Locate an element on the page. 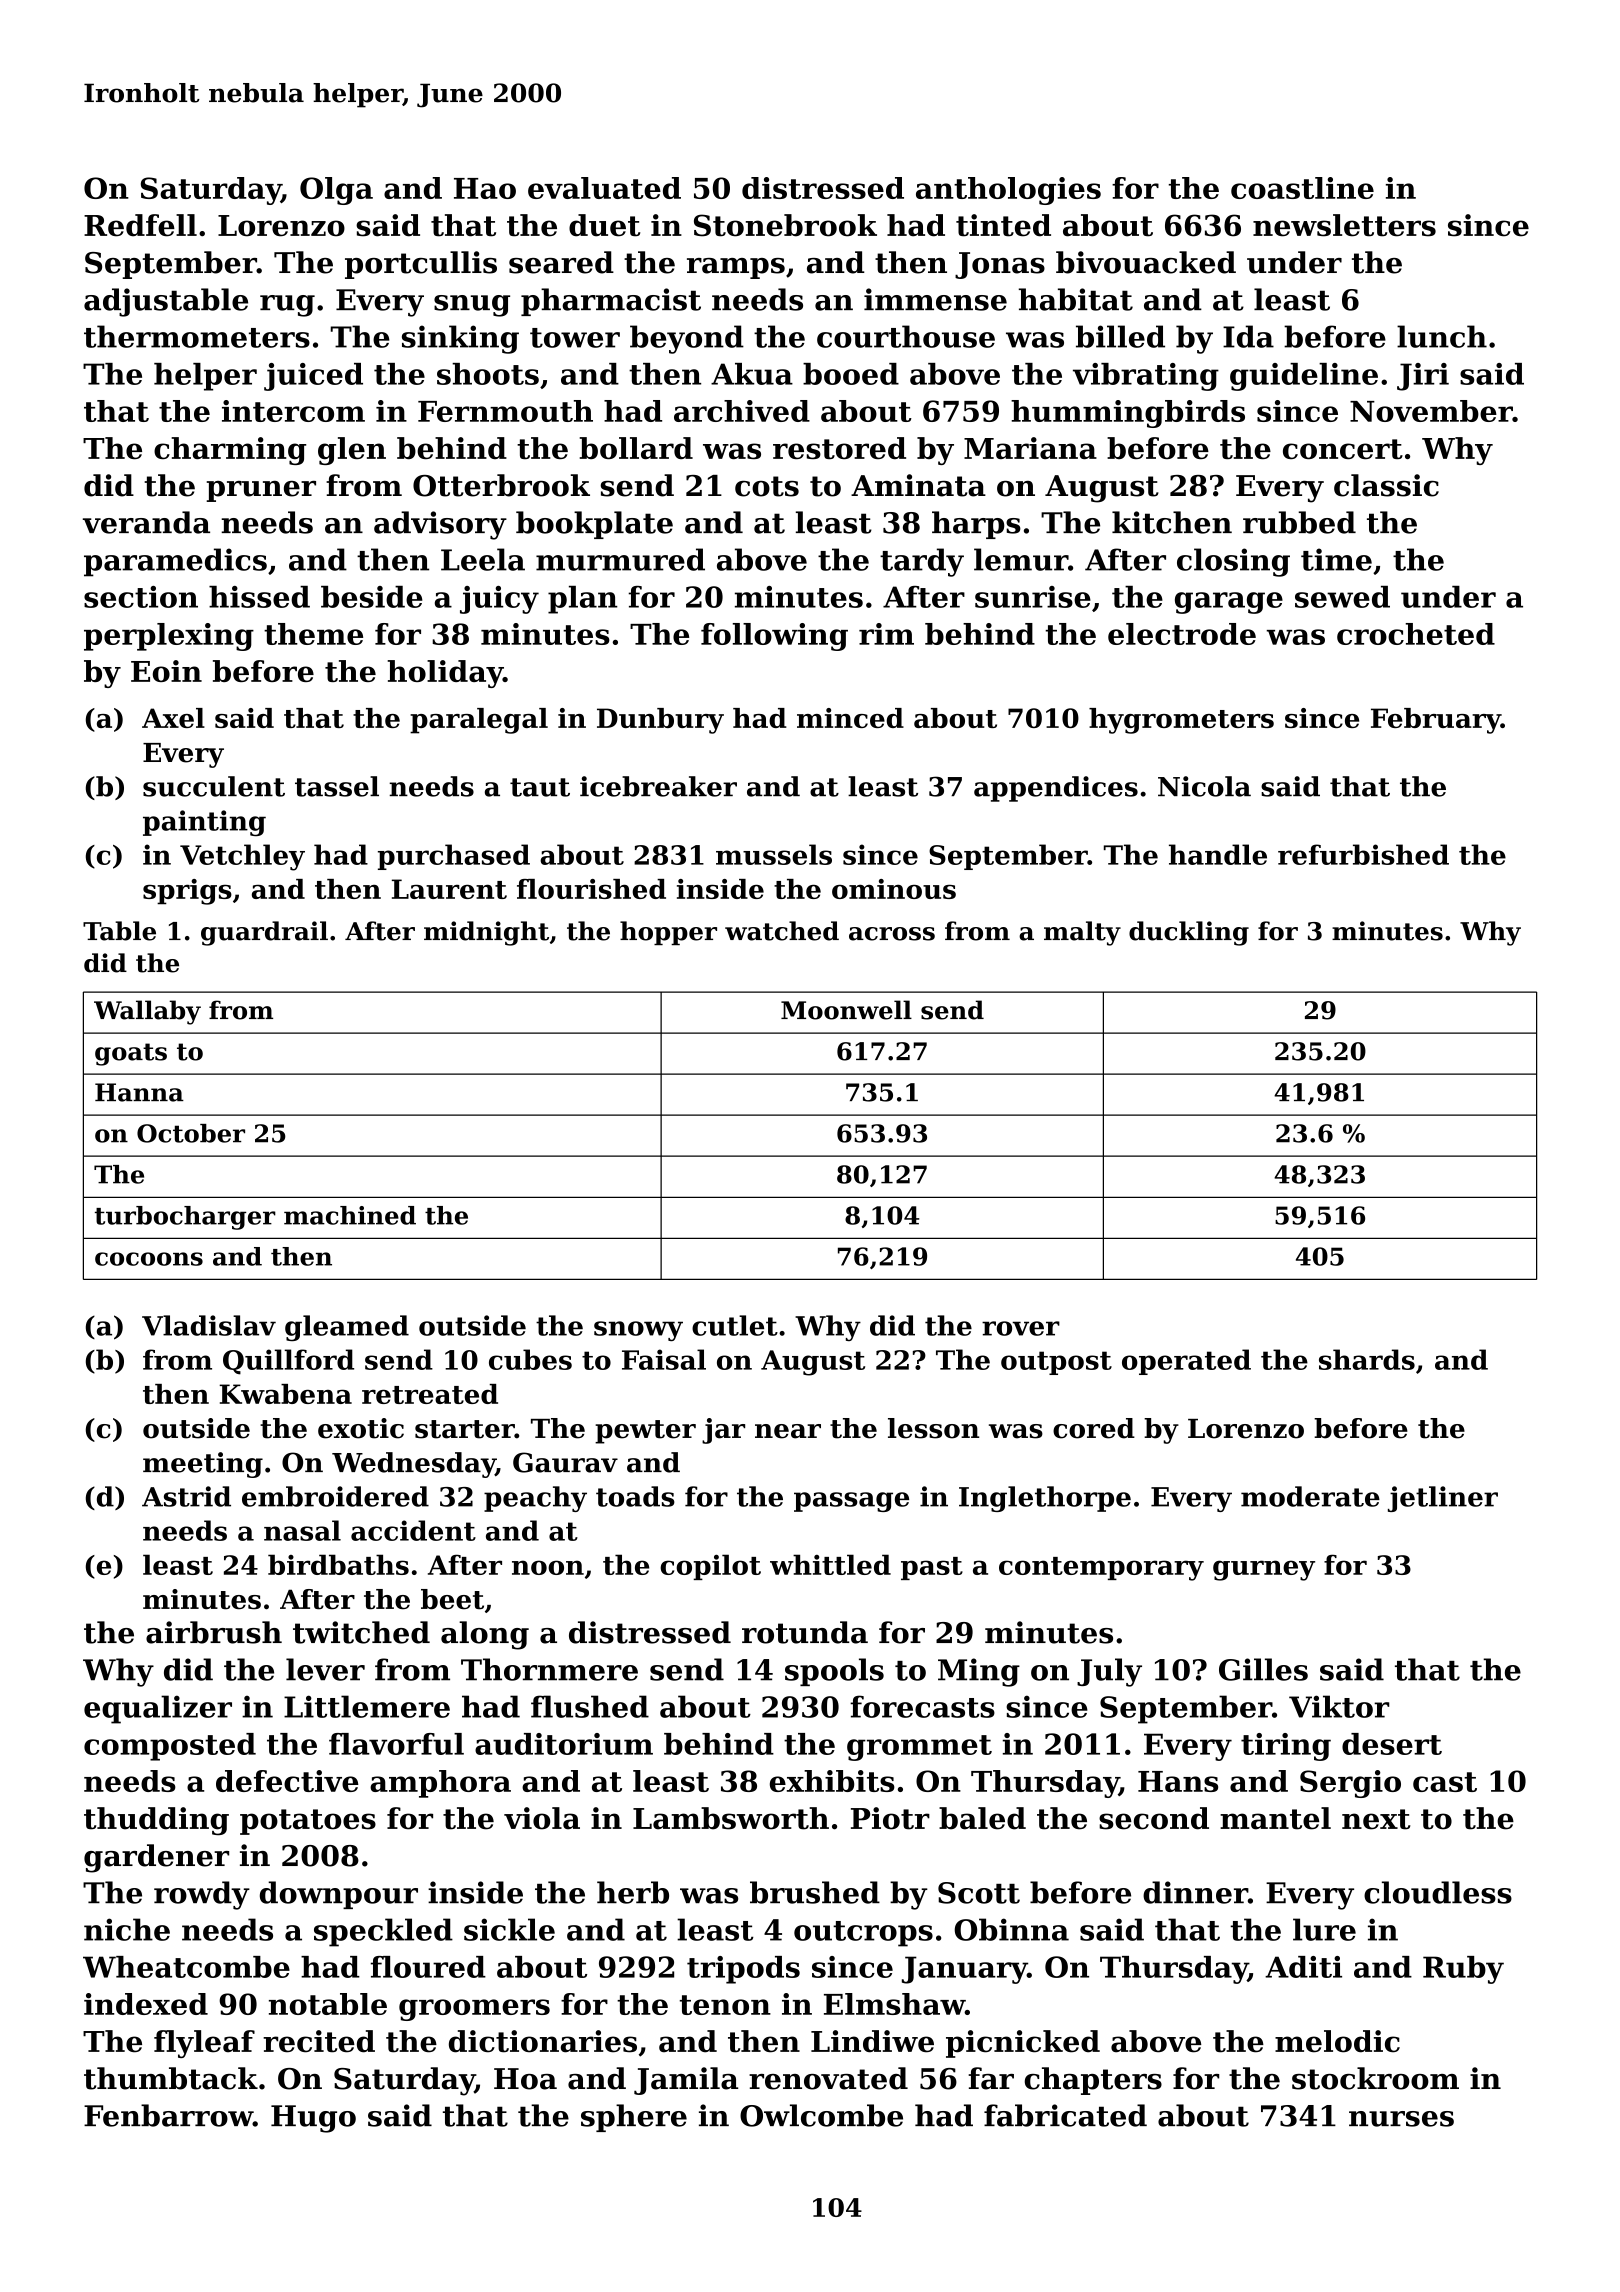 Image resolution: width=1620 pixels, height=2292 pixels. flushed is located at coordinates (590, 1706).
